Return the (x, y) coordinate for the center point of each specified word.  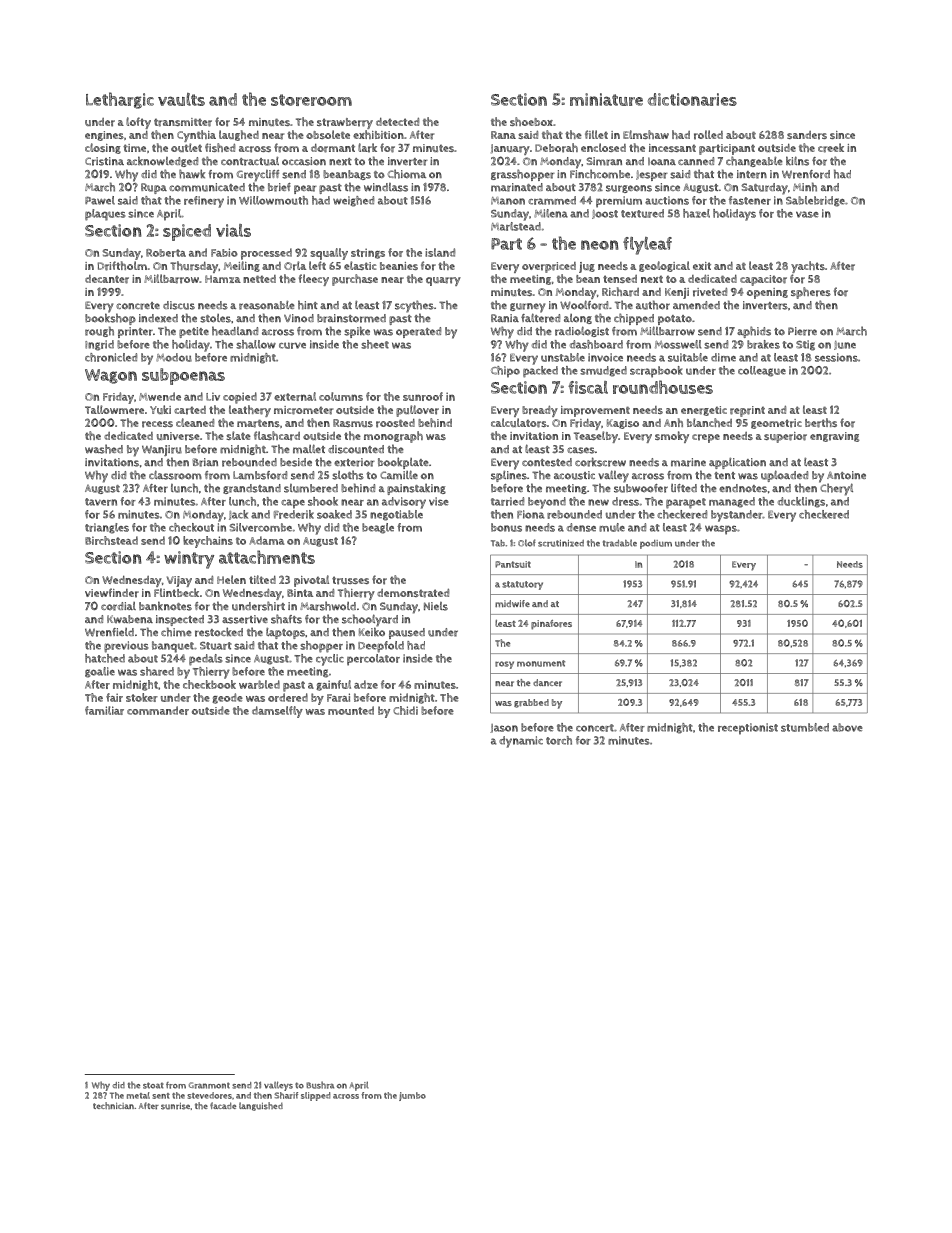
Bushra (320, 1085)
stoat (153, 1085)
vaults (181, 99)
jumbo (412, 1096)
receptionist (748, 729)
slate (238, 435)
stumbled (805, 727)
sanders (807, 135)
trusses (350, 580)
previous (126, 647)
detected (397, 121)
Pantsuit (513, 564)
